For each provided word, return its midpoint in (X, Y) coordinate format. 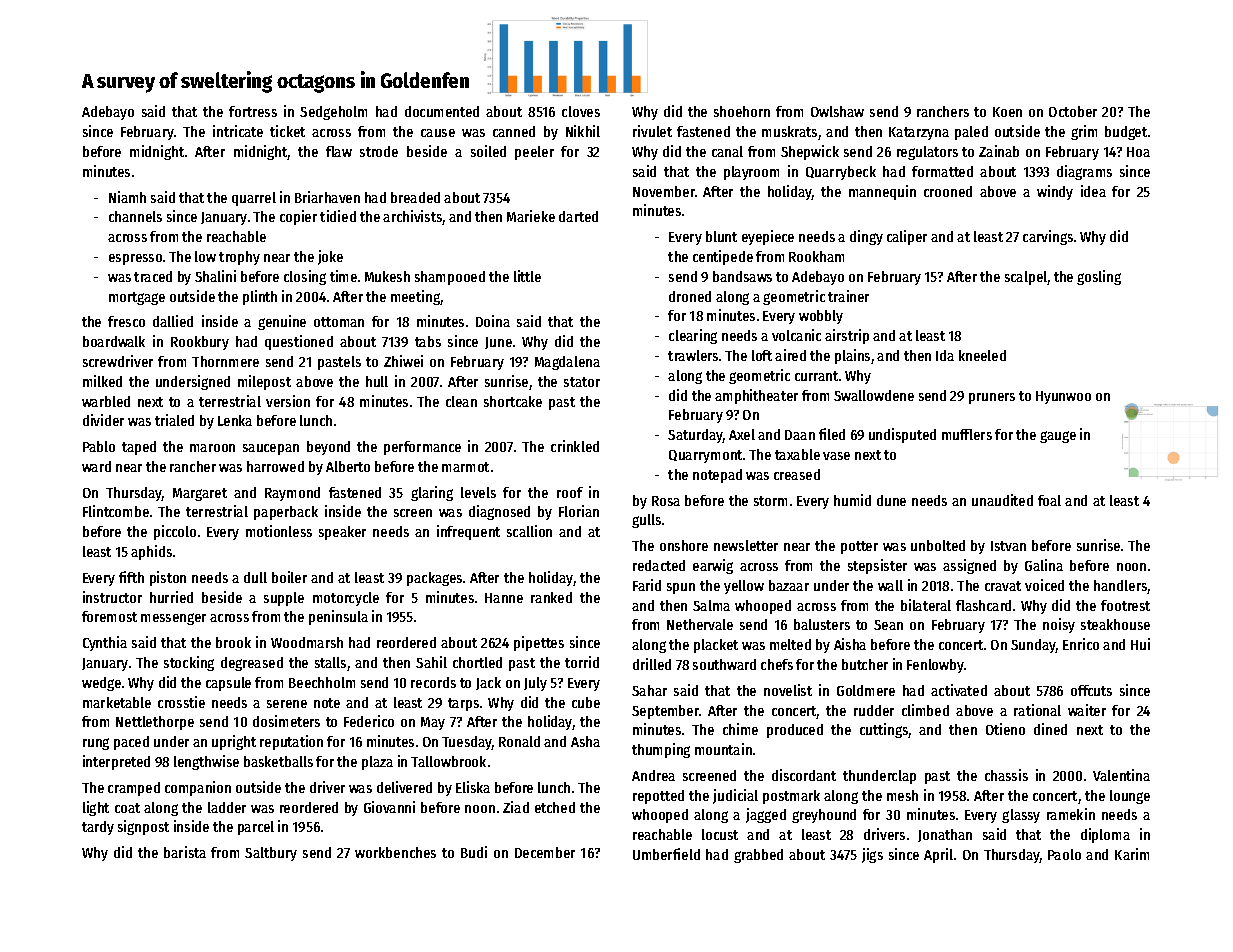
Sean (888, 625)
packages (434, 579)
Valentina (1121, 775)
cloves (581, 111)
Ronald (519, 741)
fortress (253, 111)
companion (198, 788)
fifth (131, 577)
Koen (1007, 112)
